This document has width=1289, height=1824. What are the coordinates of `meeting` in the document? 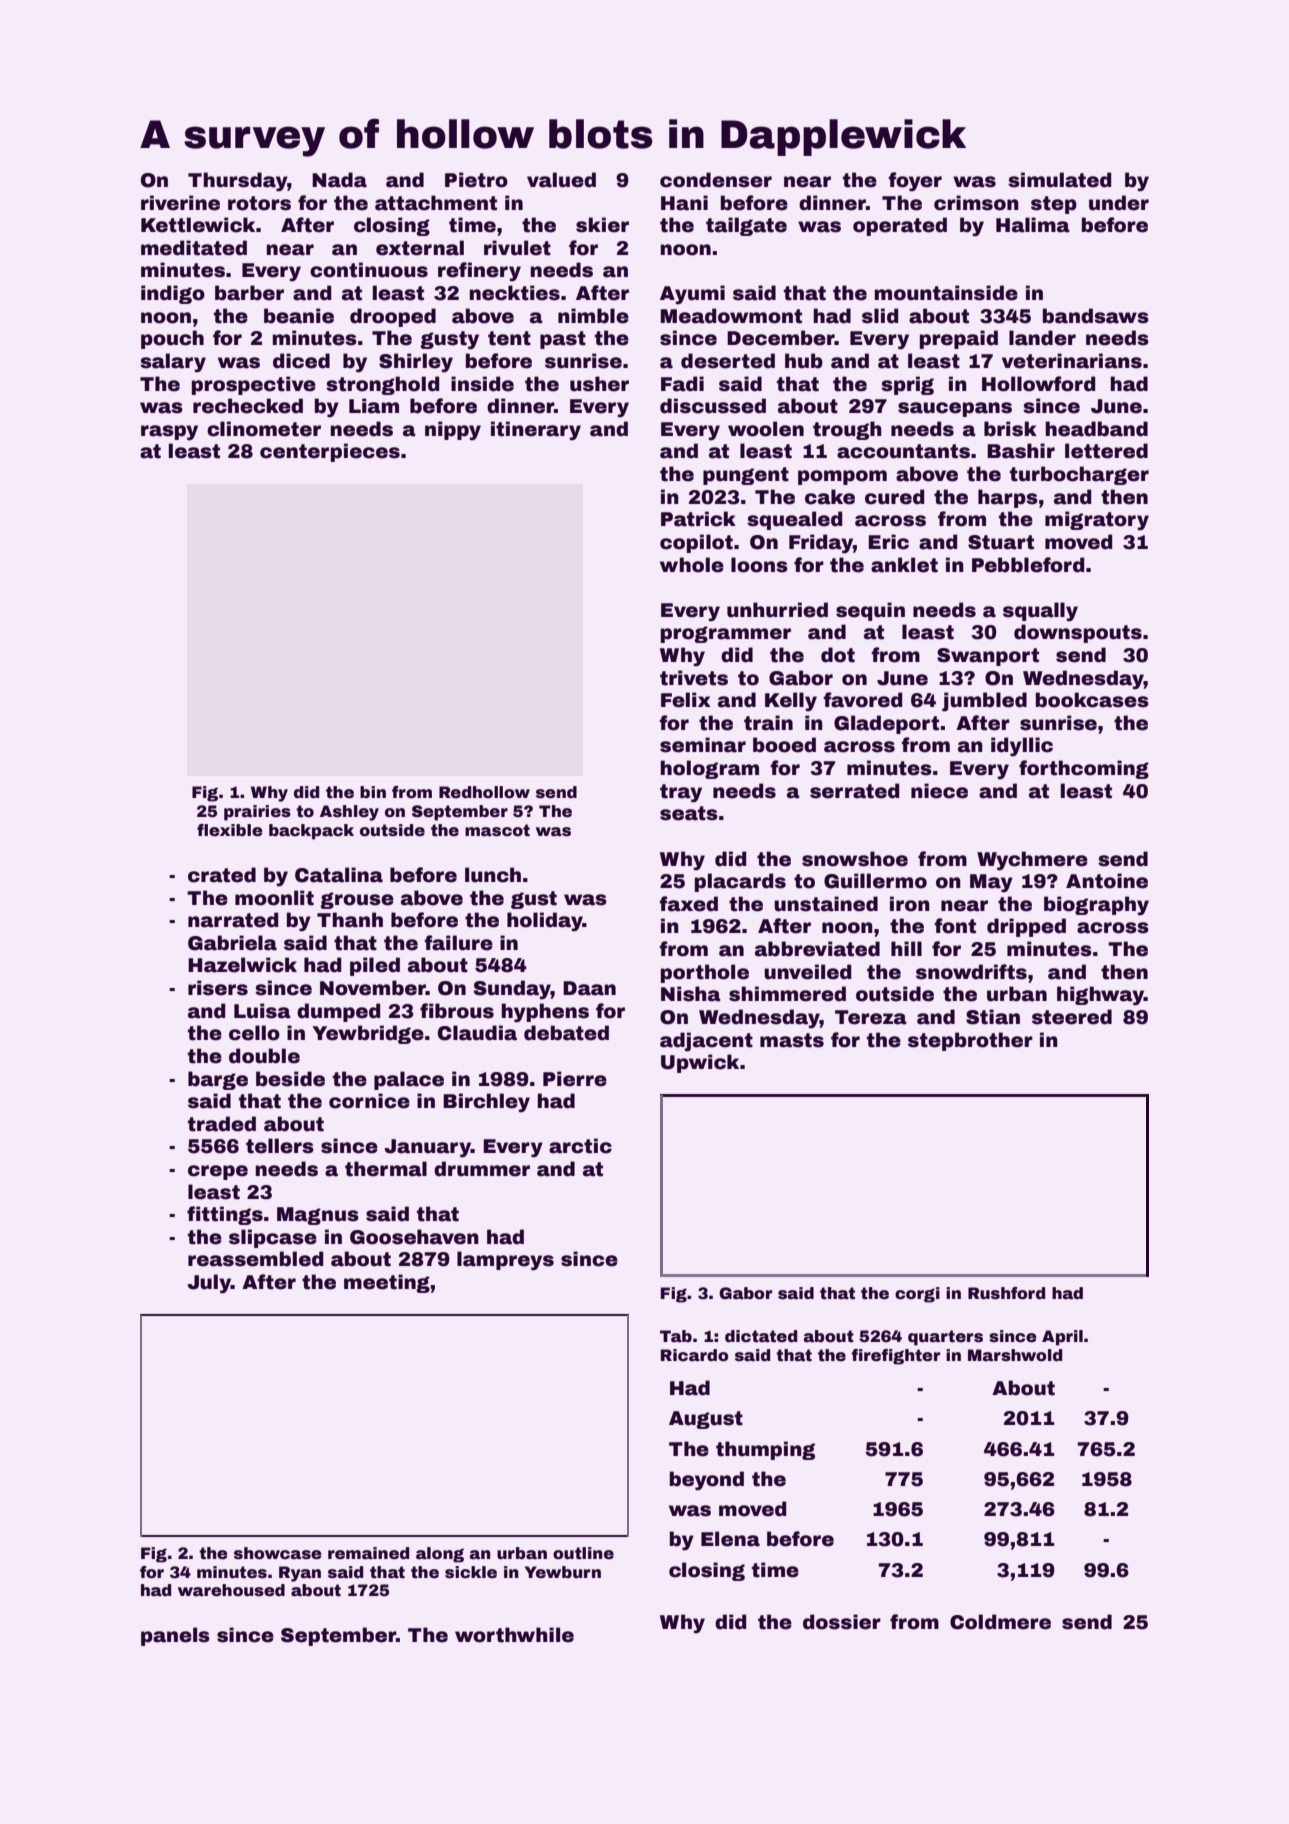 It's located at (387, 1283).
